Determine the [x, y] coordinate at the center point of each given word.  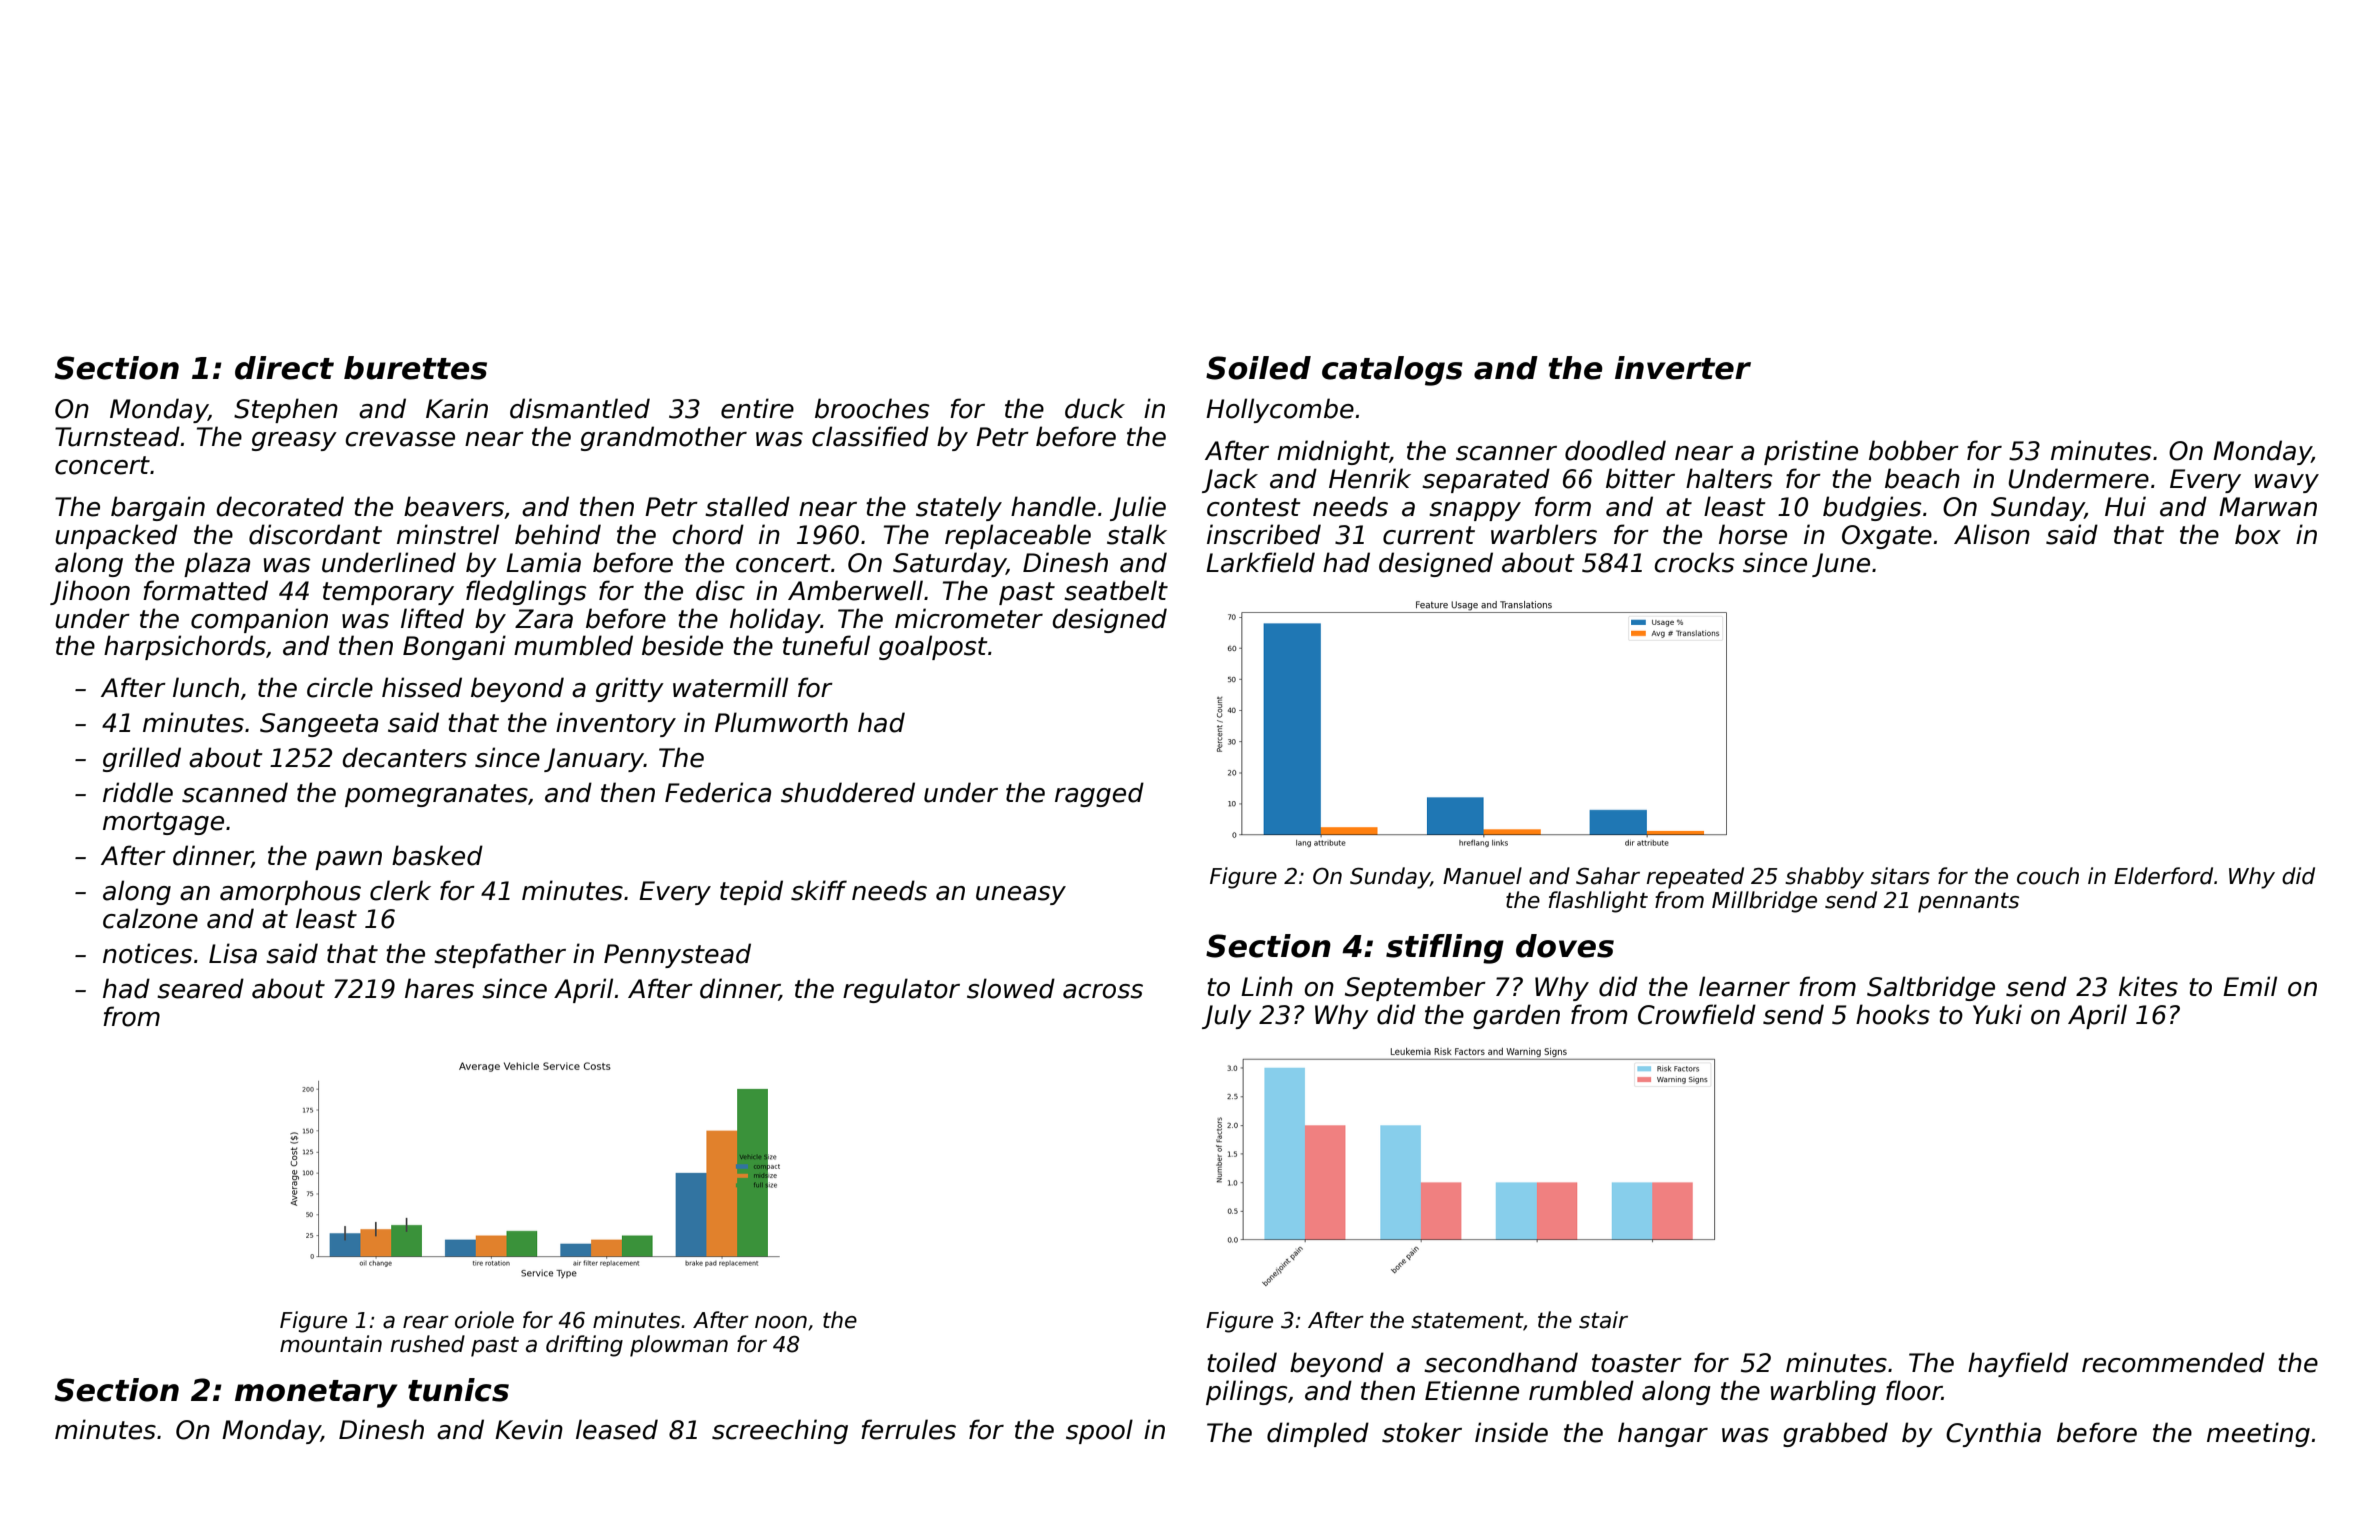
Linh [1267, 986]
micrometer [969, 618]
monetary [316, 1394]
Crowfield [1697, 1014]
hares [439, 988]
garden [1516, 1016]
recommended [2173, 1362]
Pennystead [677, 955]
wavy [2287, 483]
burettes [415, 368]
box [2258, 534]
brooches [872, 408]
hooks [1893, 1014]
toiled [1242, 1362]
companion [259, 620]
